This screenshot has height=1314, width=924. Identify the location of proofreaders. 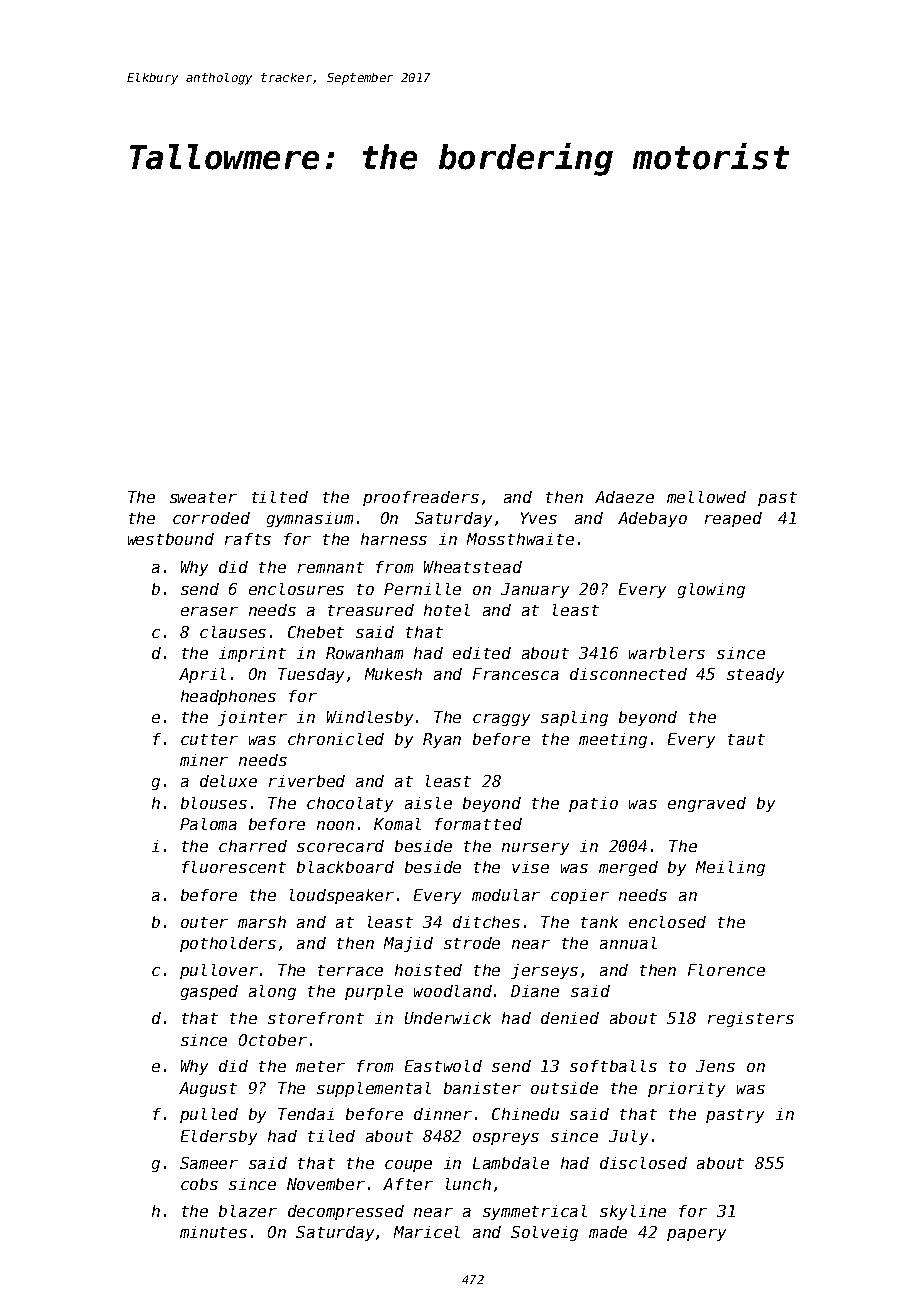
(421, 498).
